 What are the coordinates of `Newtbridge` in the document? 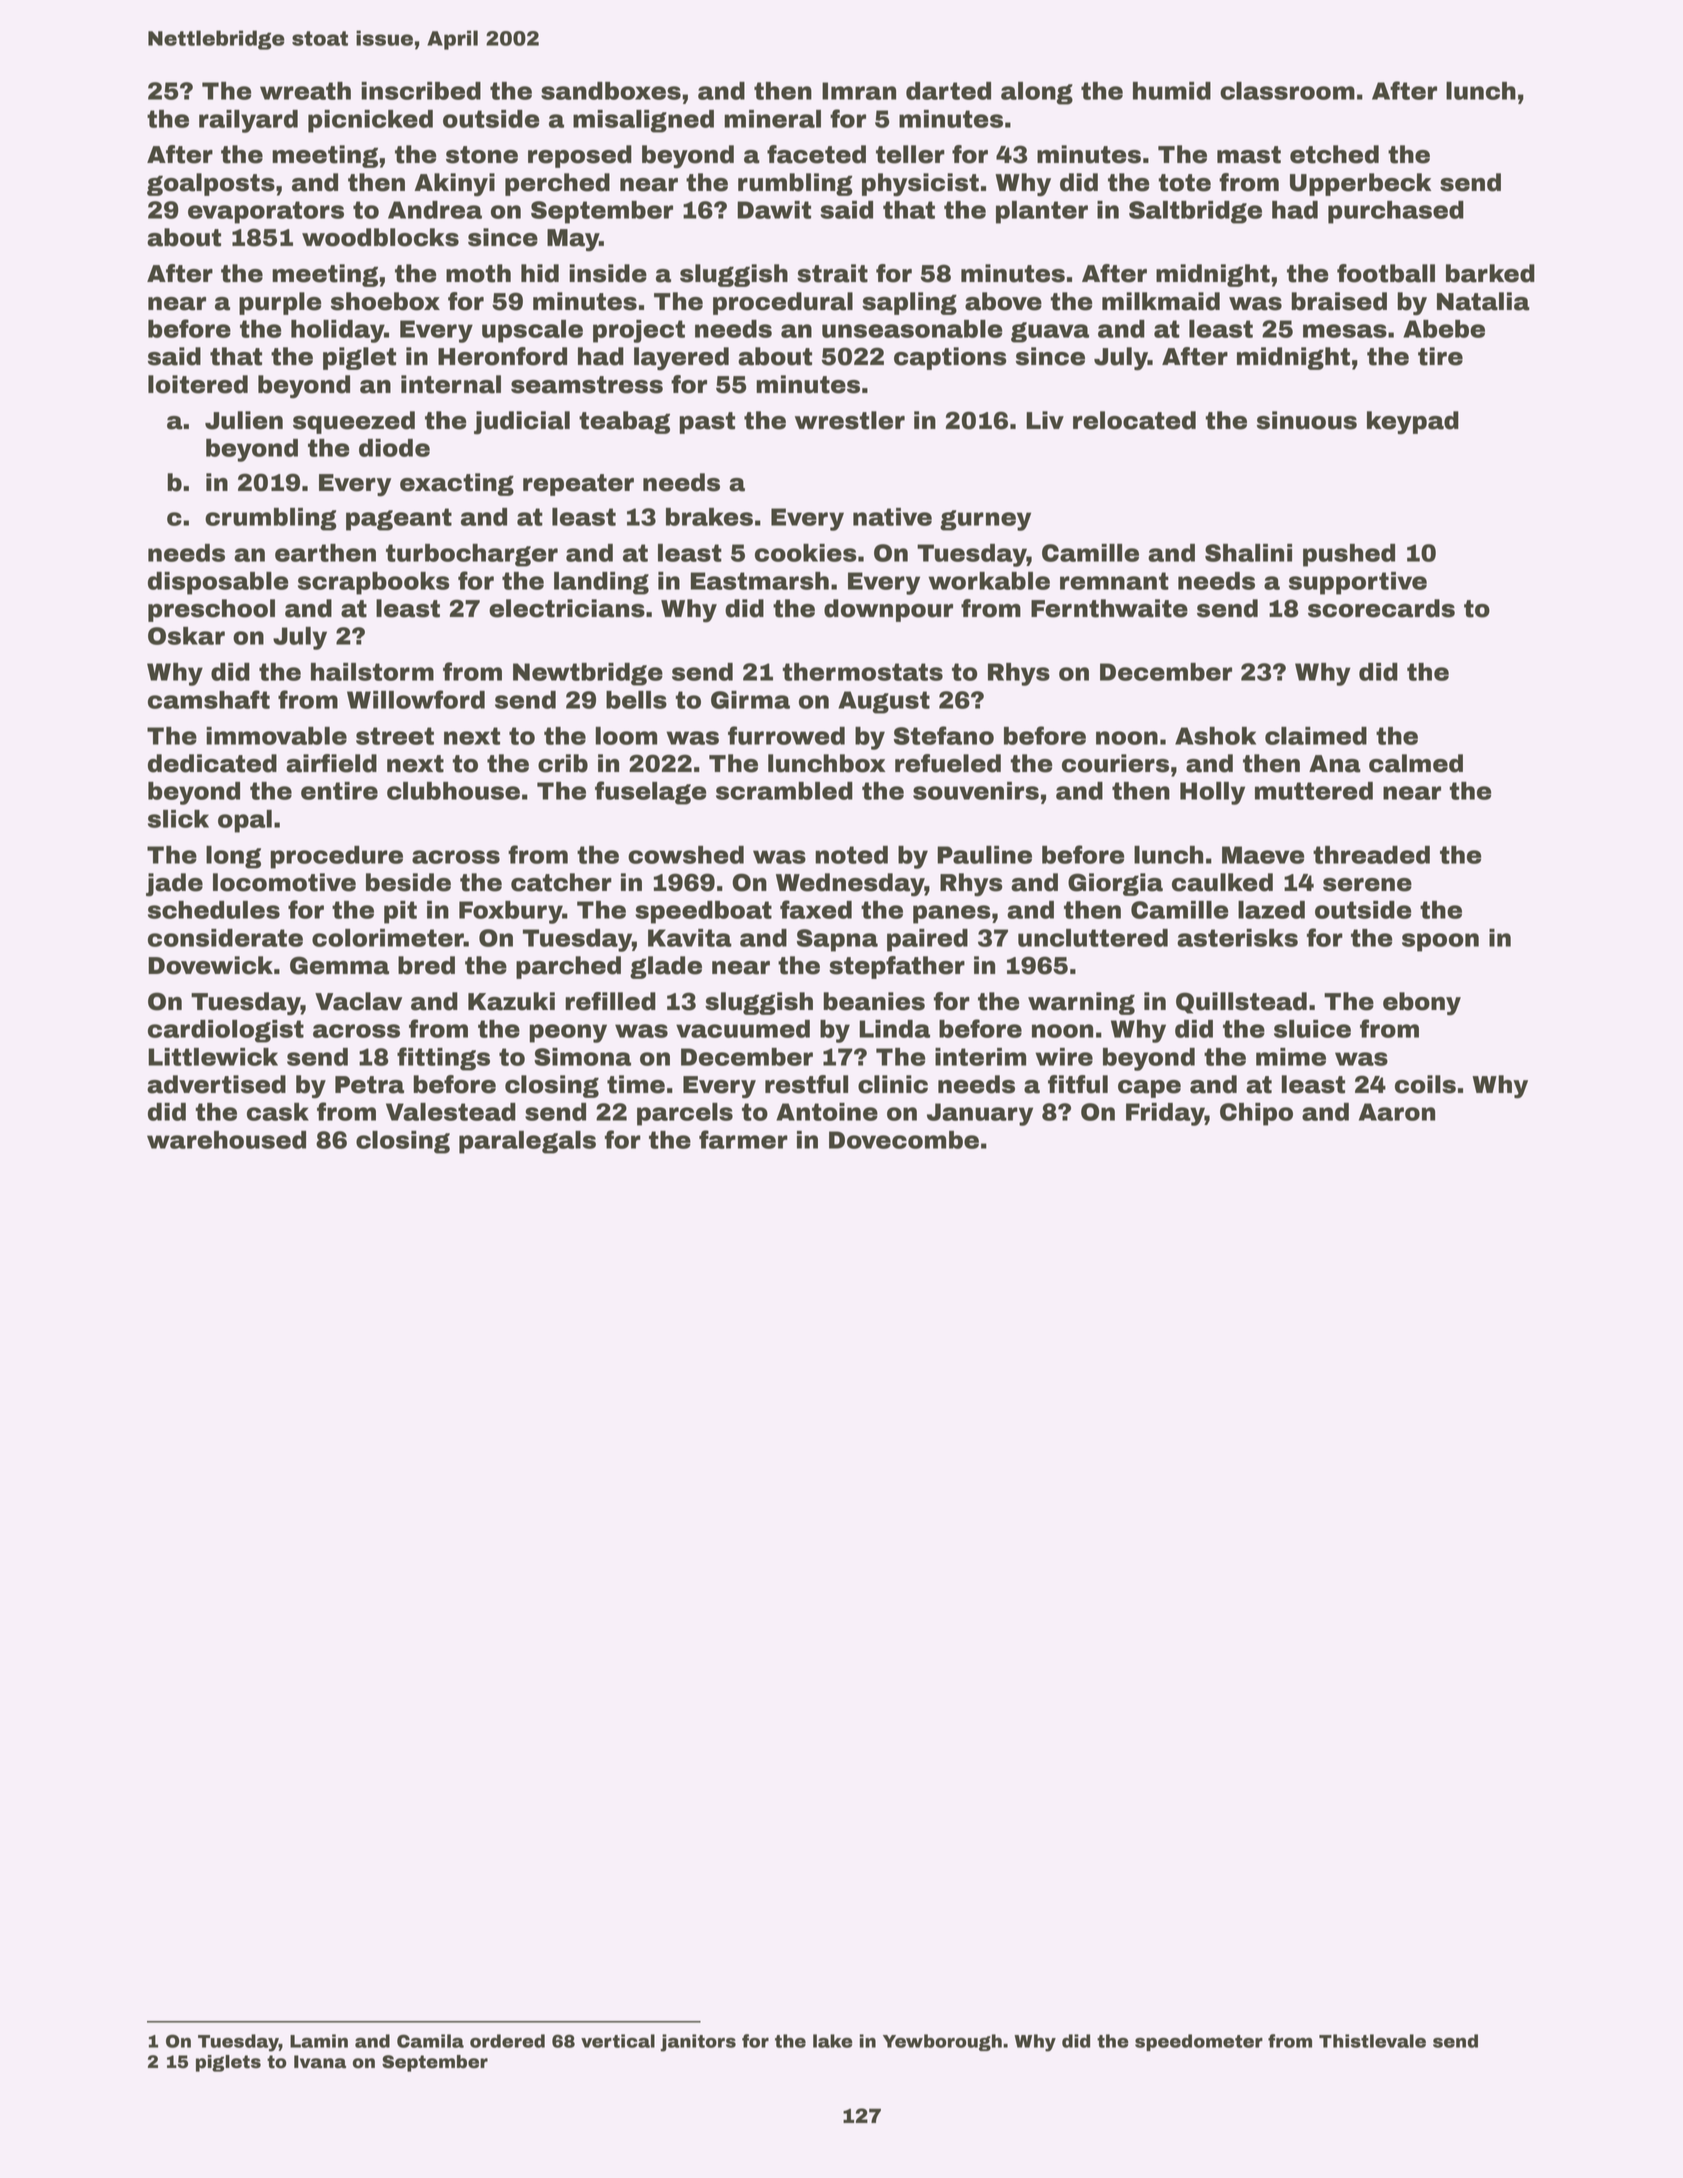 It's located at (588, 674).
